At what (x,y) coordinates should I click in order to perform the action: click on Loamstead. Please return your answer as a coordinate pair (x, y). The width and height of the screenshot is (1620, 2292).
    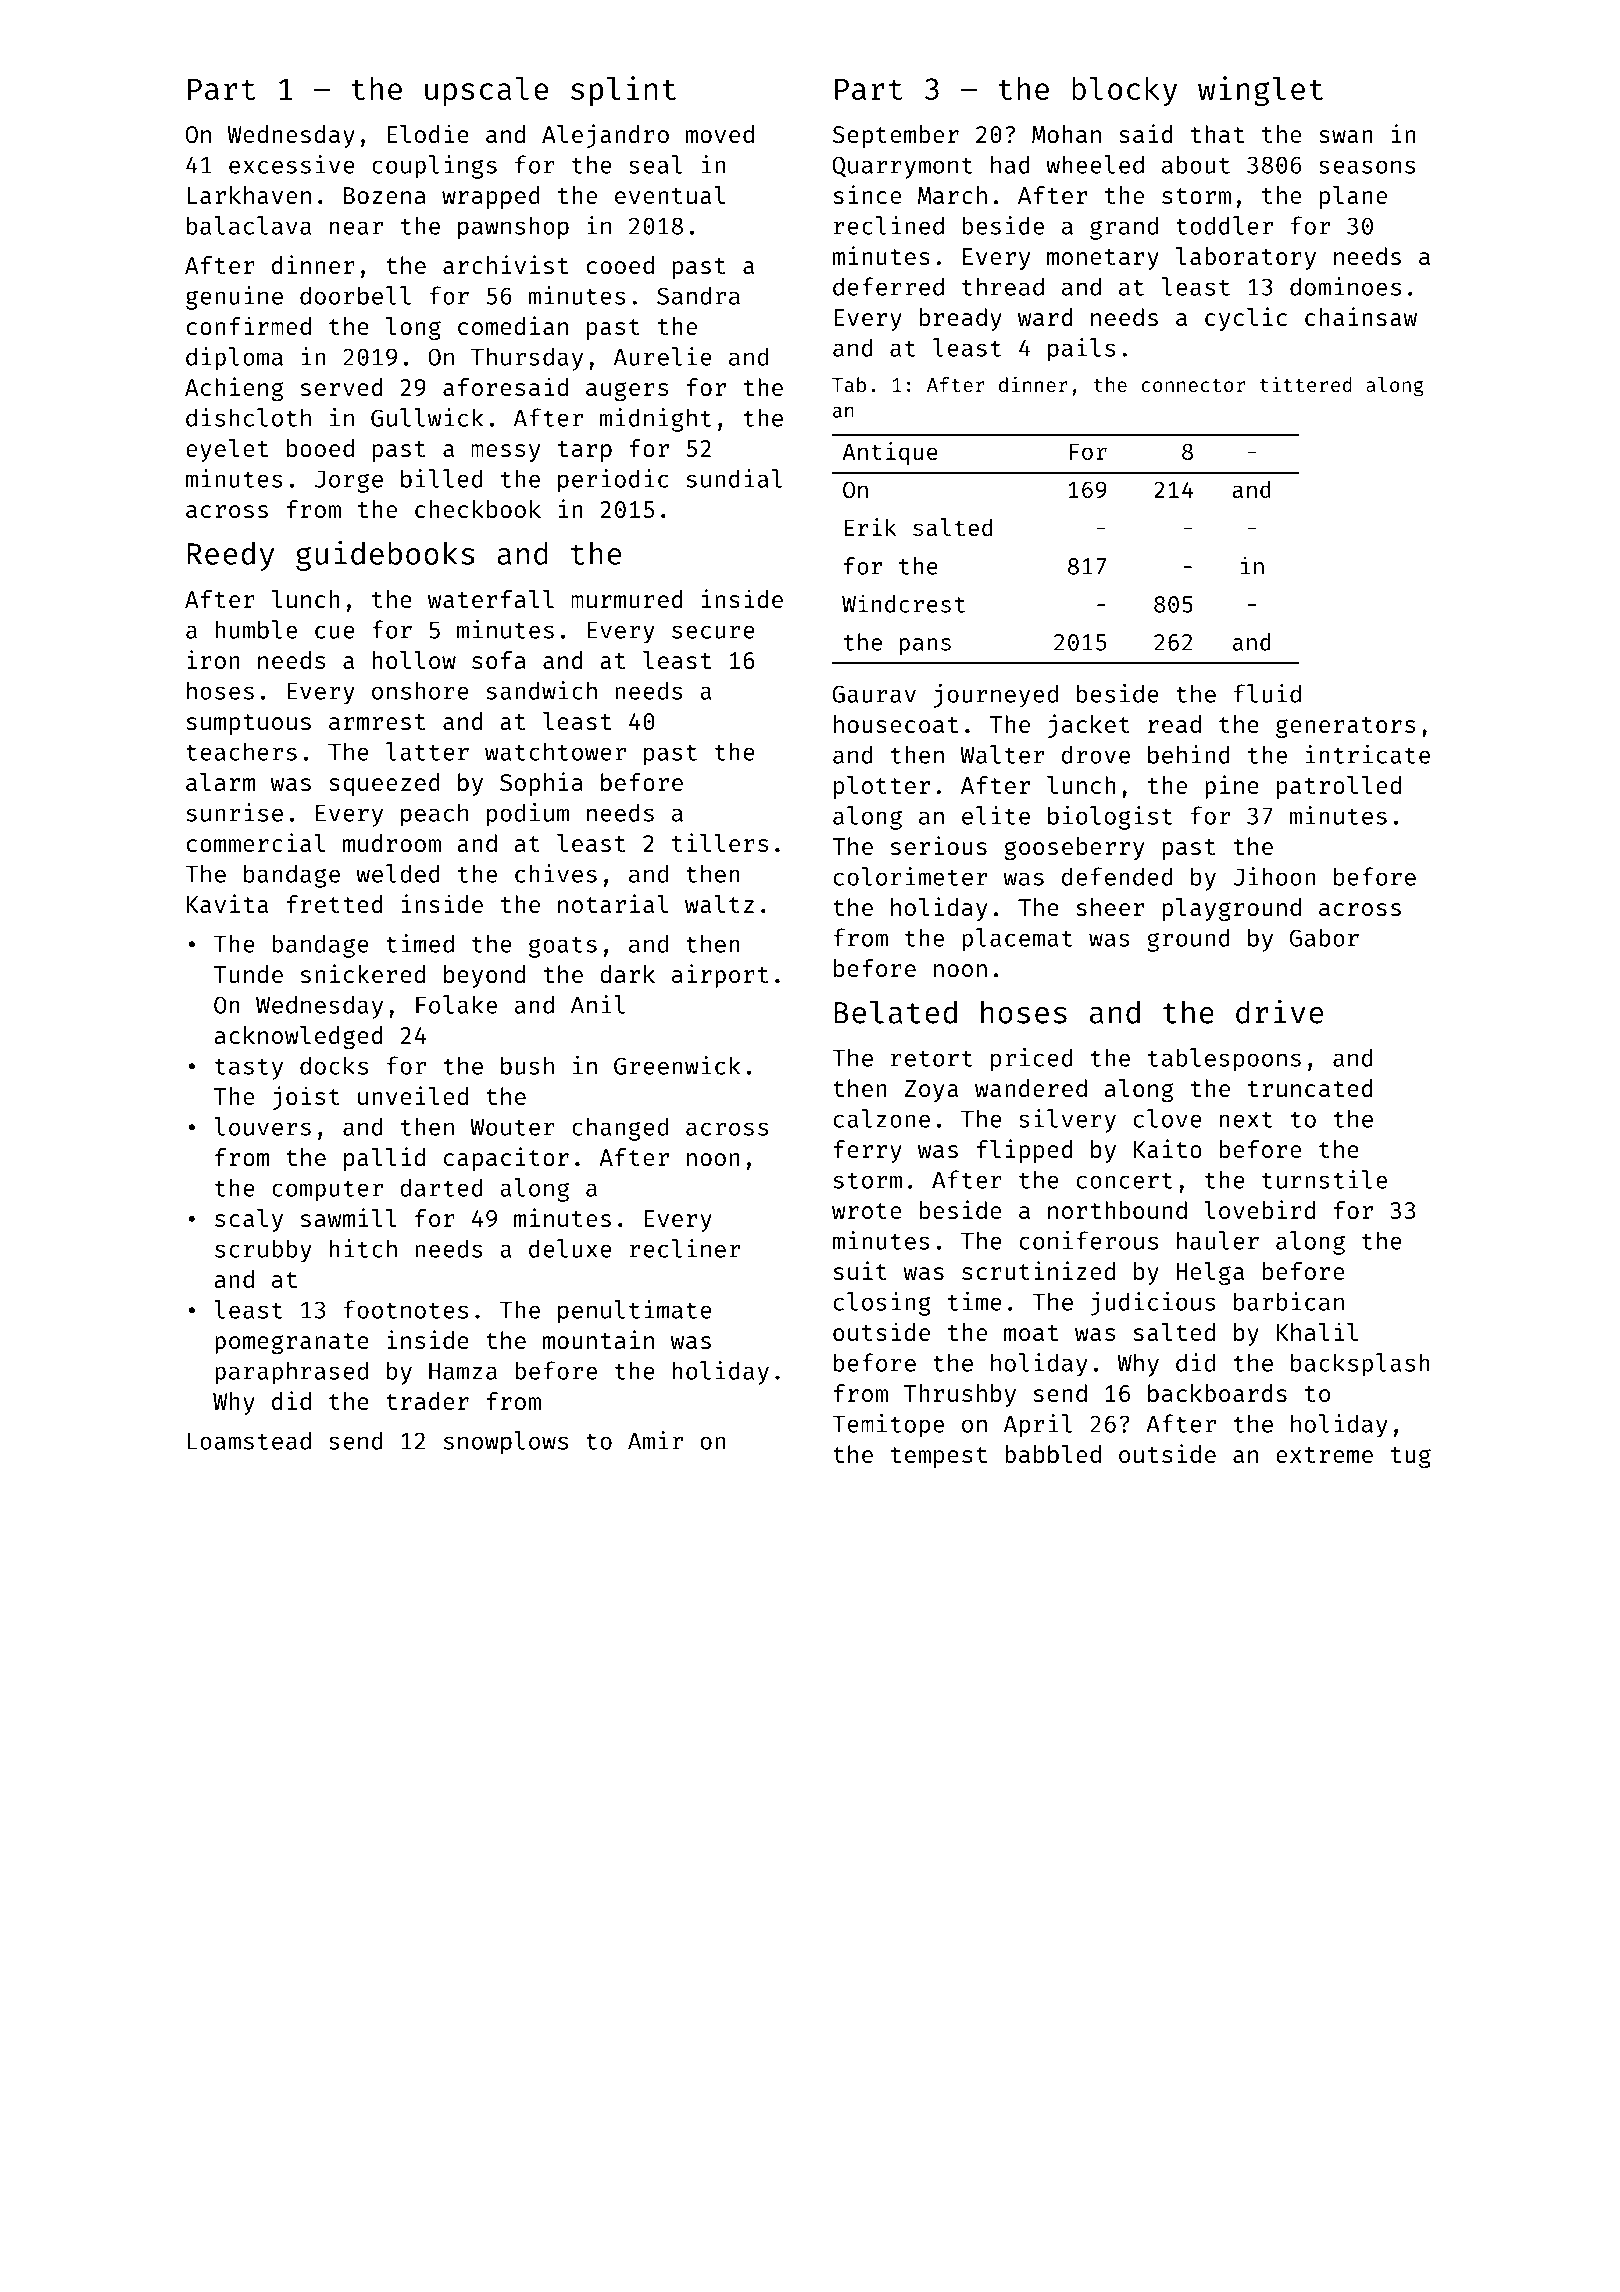
    Looking at the image, I should click on (249, 1440).
